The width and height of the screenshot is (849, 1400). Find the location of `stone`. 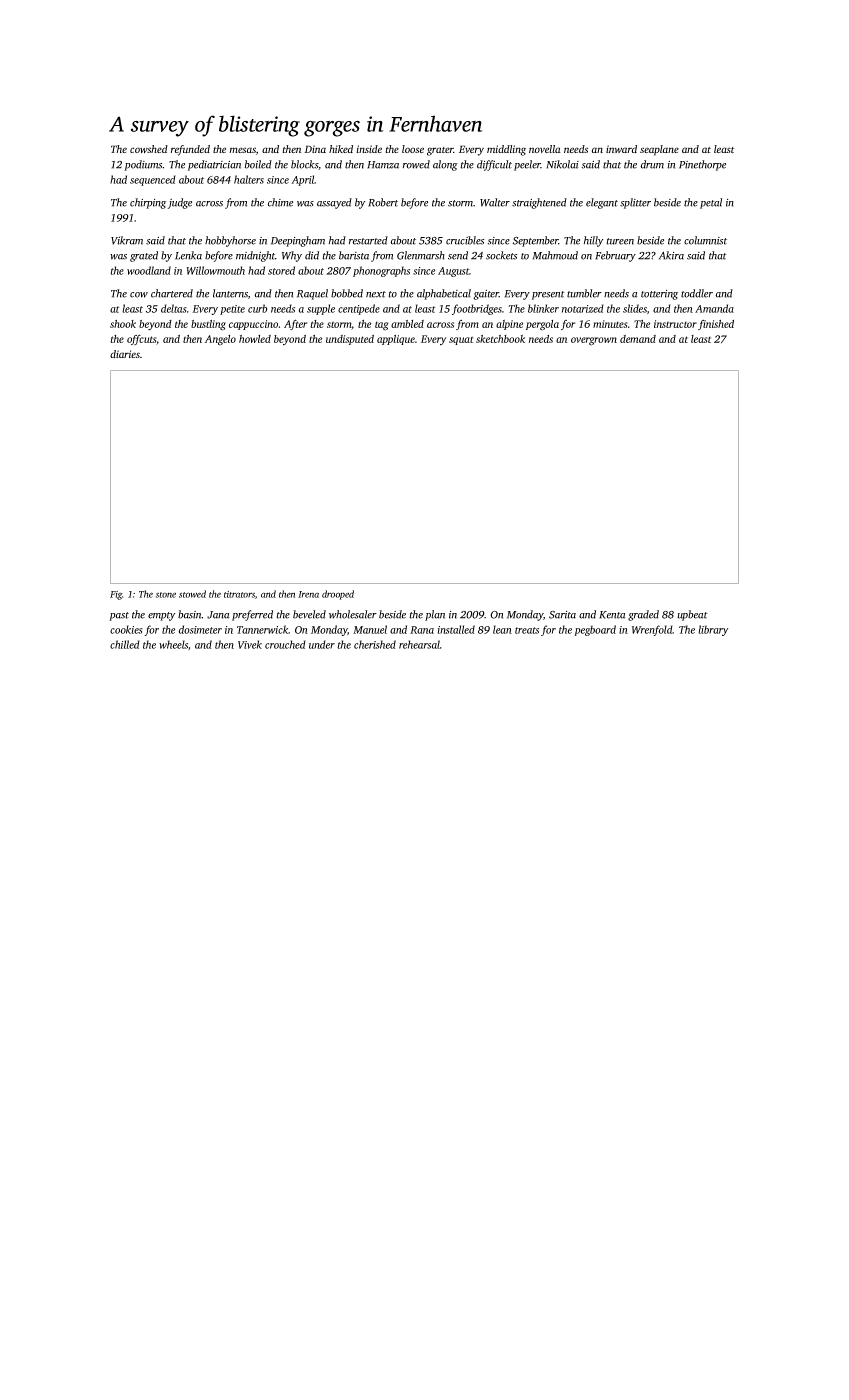

stone is located at coordinates (166, 595).
